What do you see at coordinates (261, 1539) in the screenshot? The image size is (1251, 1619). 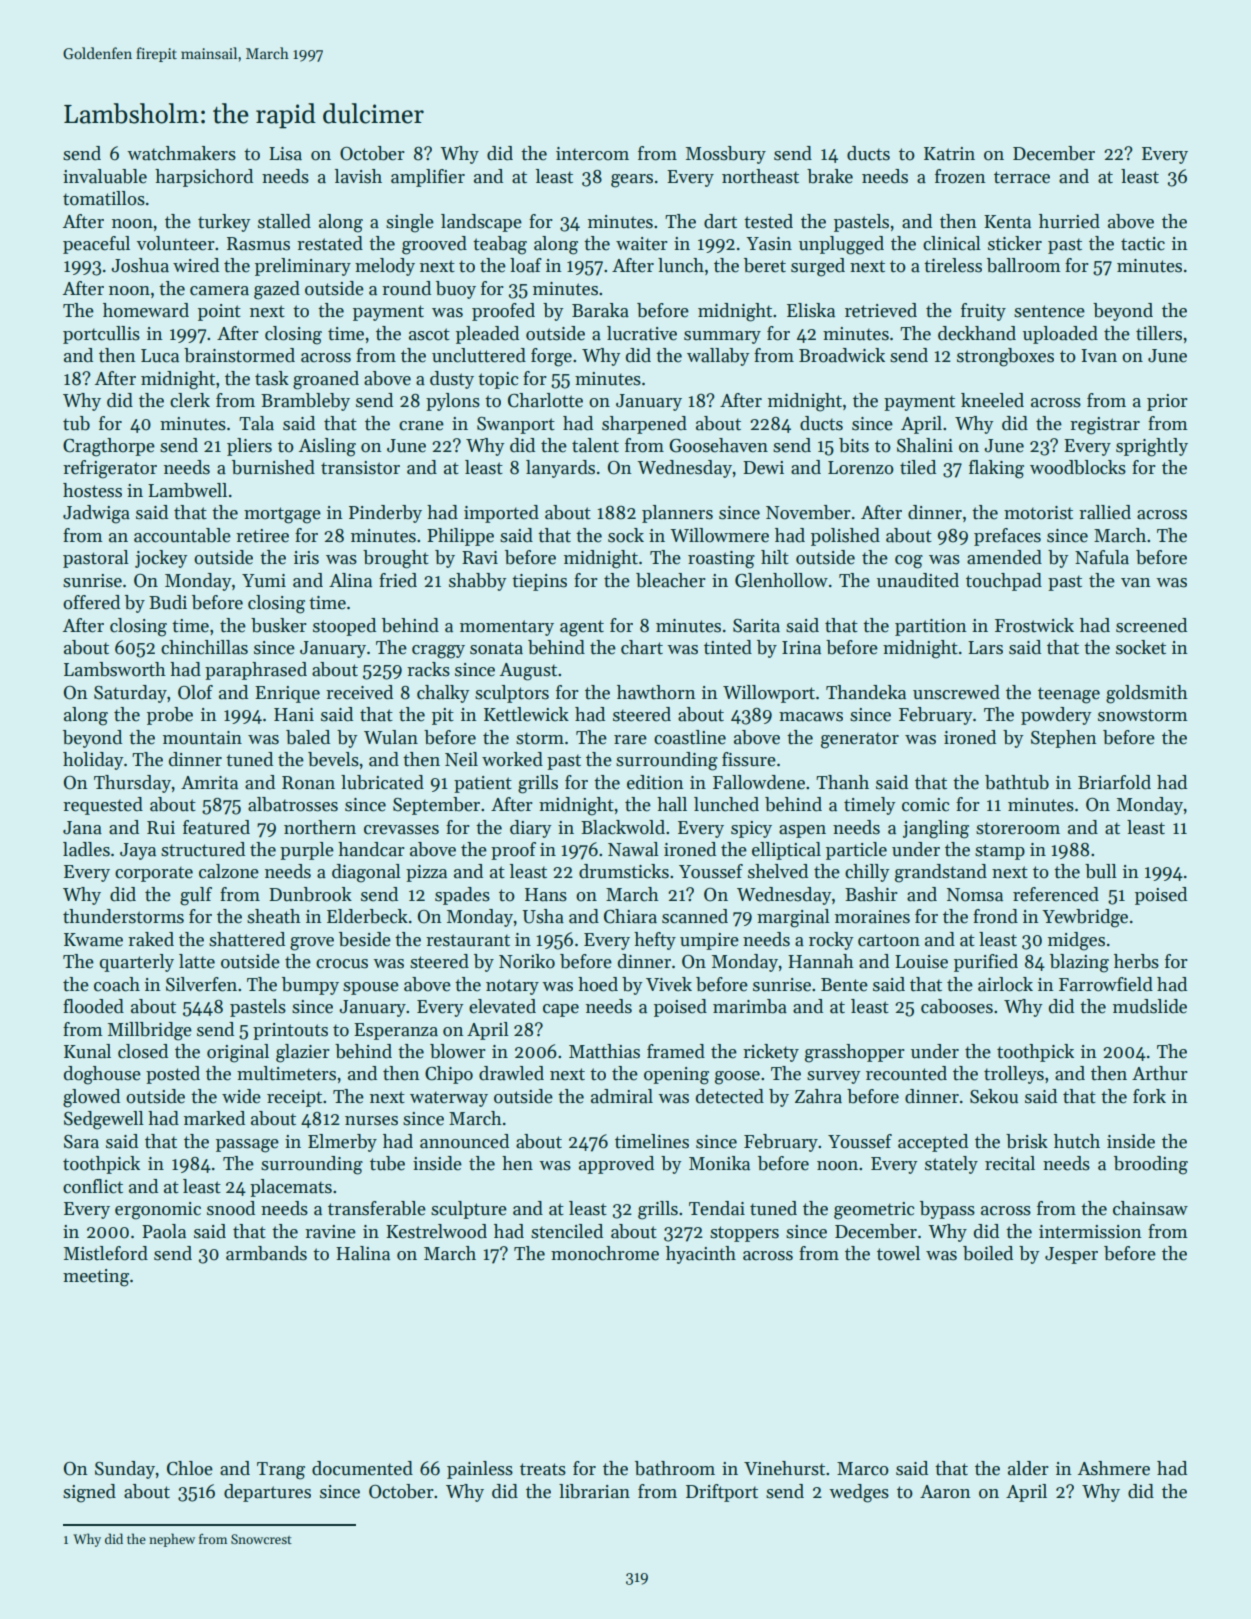 I see `Snowcrest` at bounding box center [261, 1539].
